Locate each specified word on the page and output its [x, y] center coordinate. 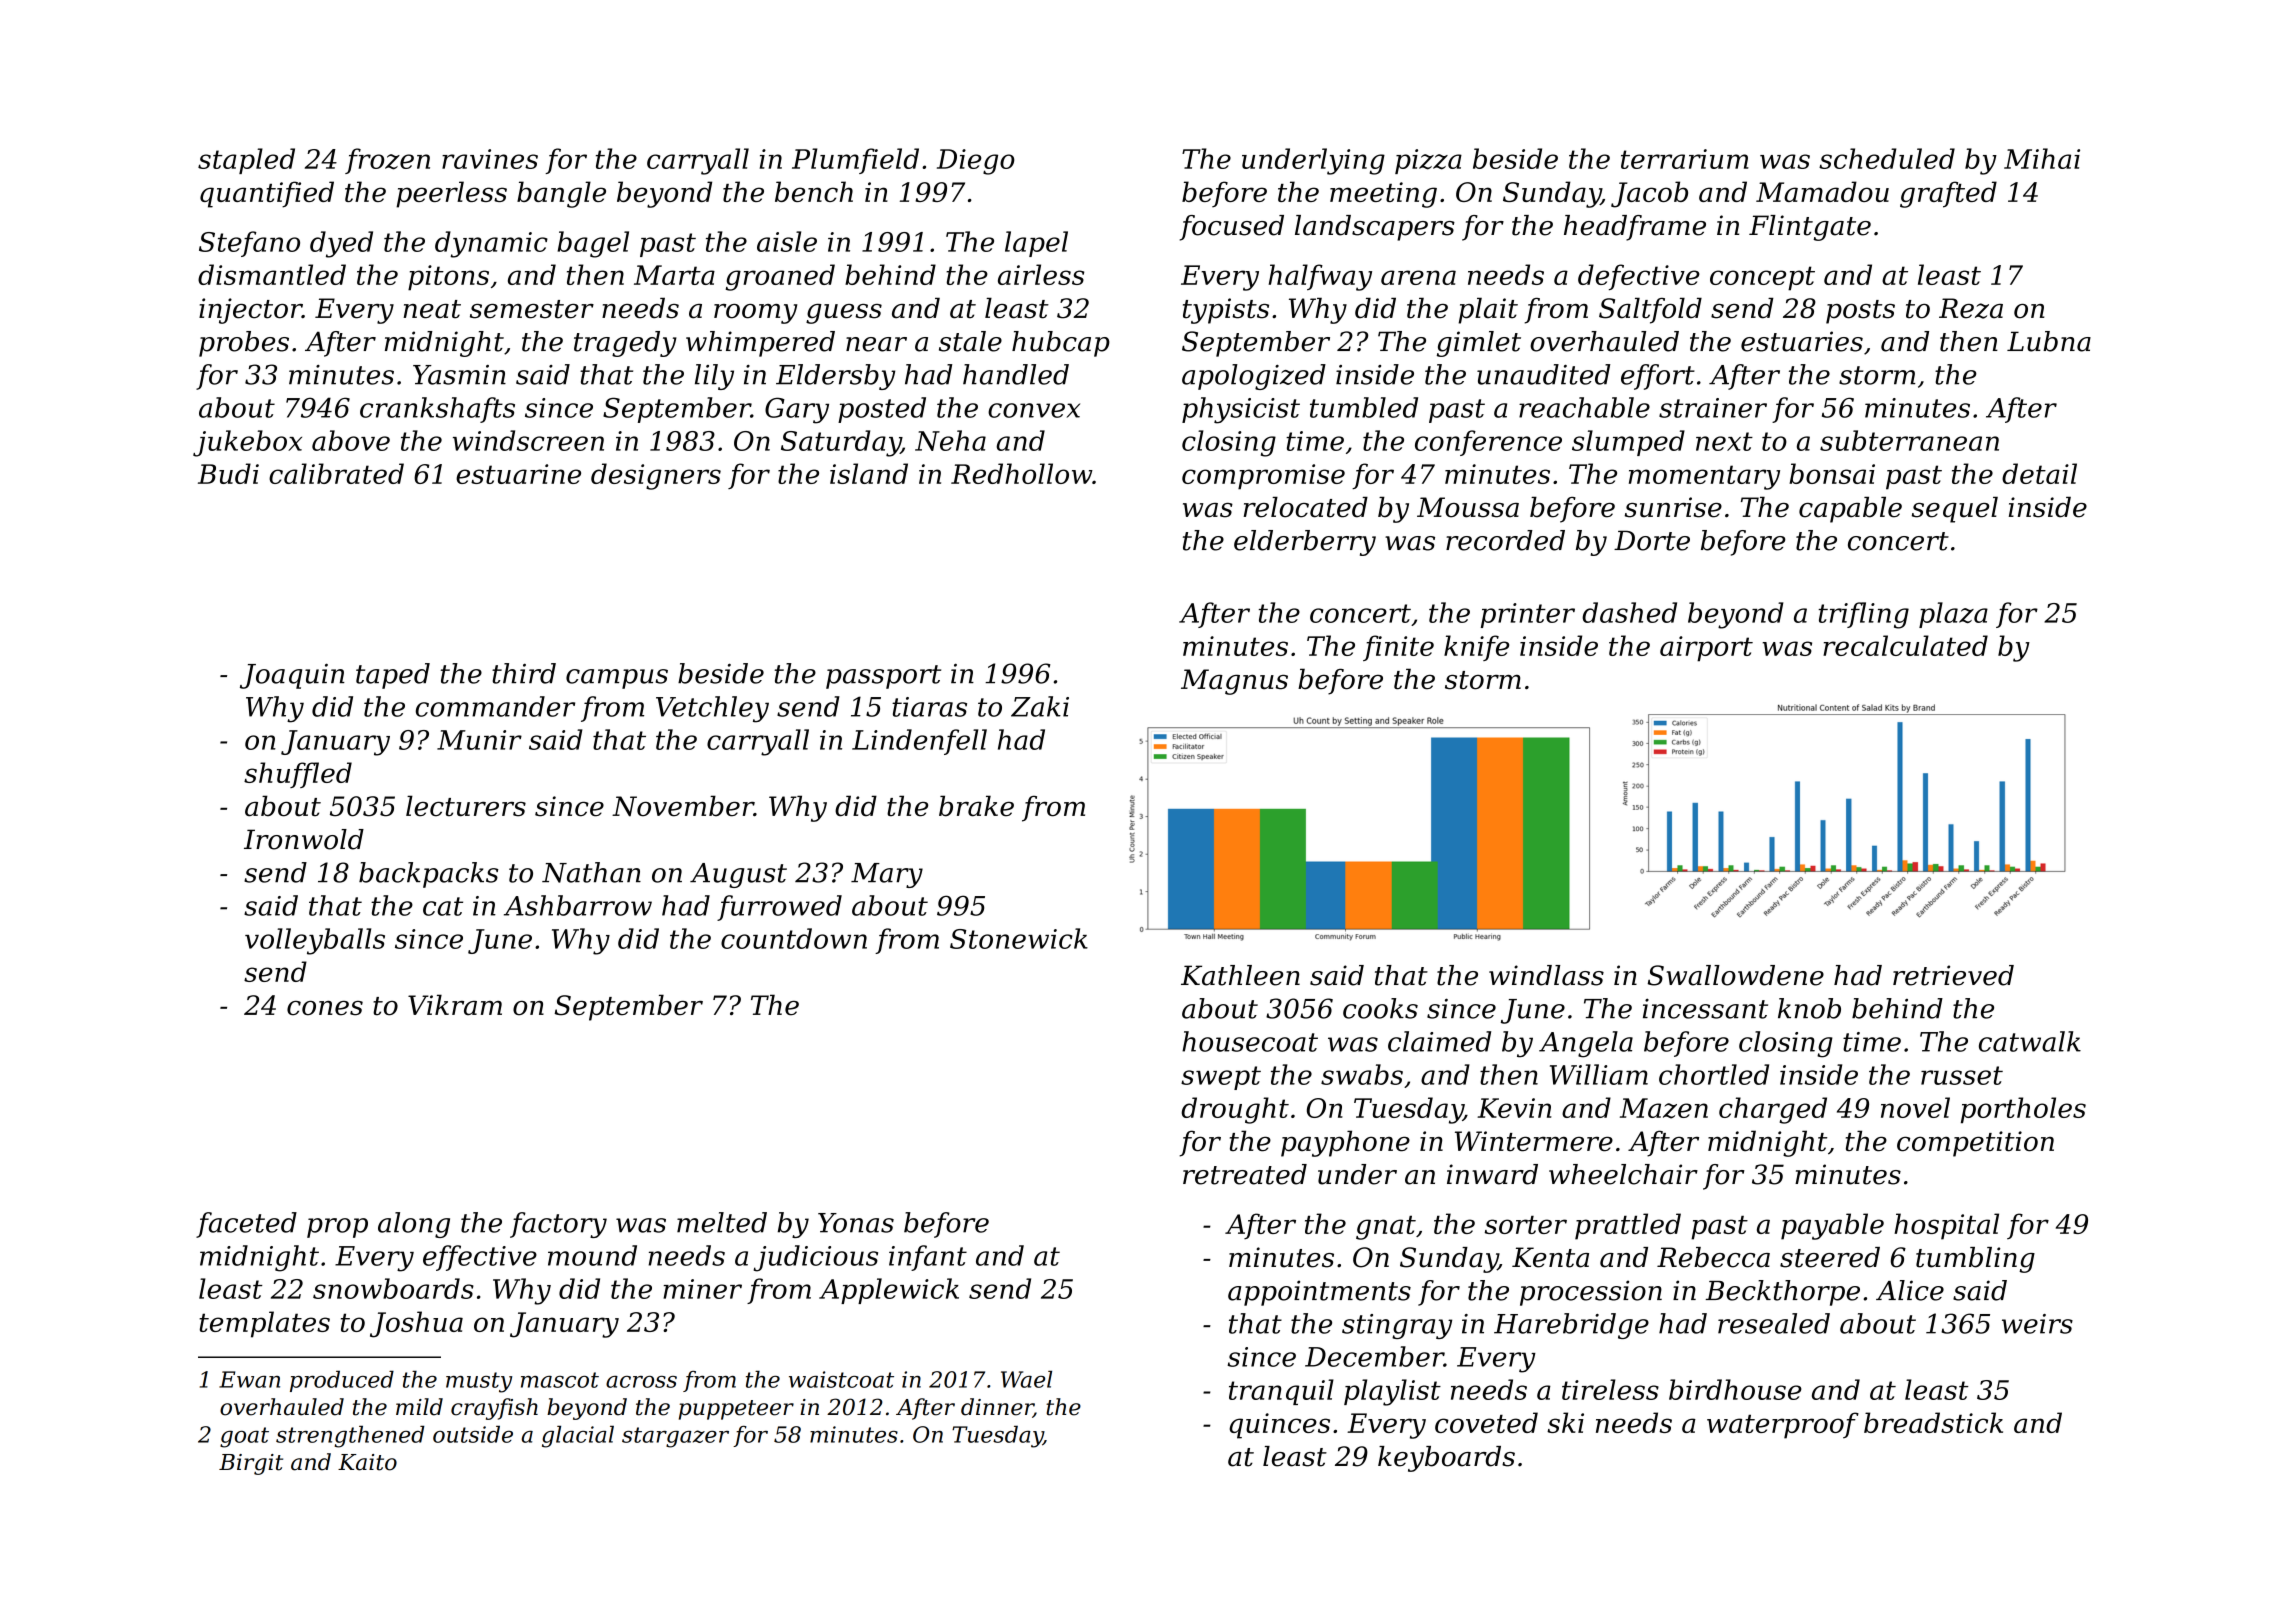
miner [702, 1289]
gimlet [1479, 344]
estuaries [1802, 341]
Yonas [856, 1223]
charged [1773, 1110]
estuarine [518, 474]
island [869, 473]
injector [250, 311]
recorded [1505, 540]
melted [722, 1222]
